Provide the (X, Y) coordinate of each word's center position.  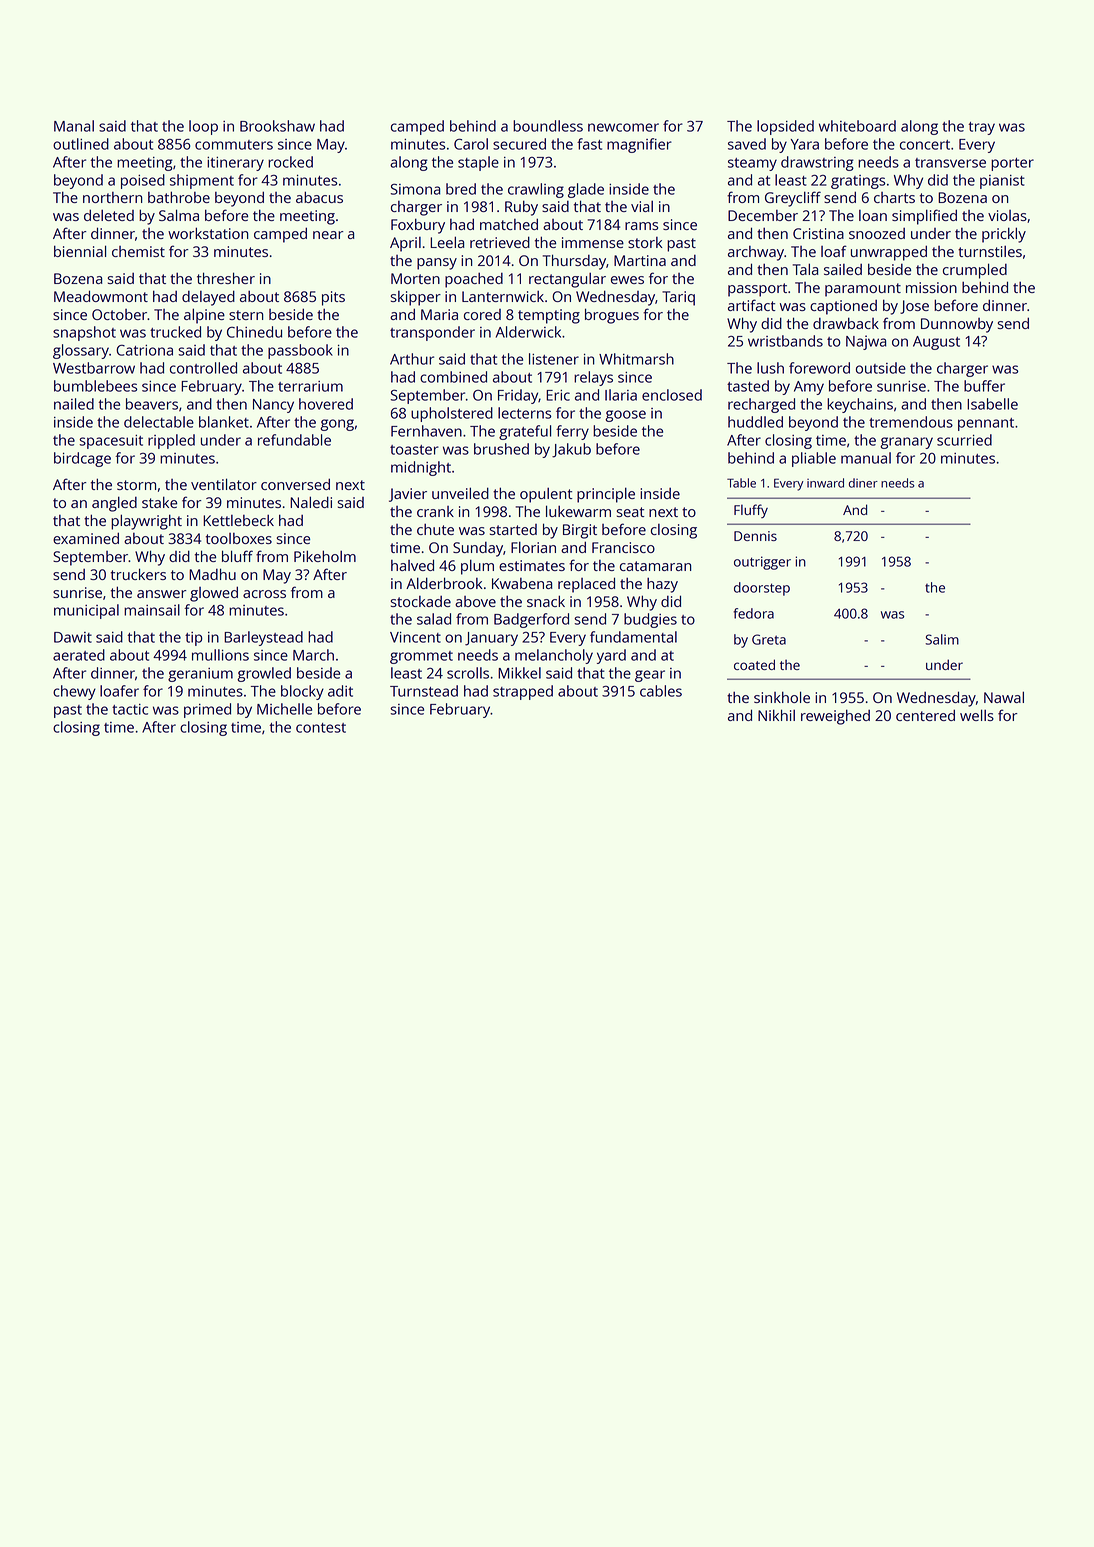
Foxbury (418, 226)
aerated (79, 655)
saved (747, 144)
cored (482, 314)
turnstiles (990, 251)
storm (136, 485)
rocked (290, 162)
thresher (226, 278)
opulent (546, 495)
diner (863, 483)
